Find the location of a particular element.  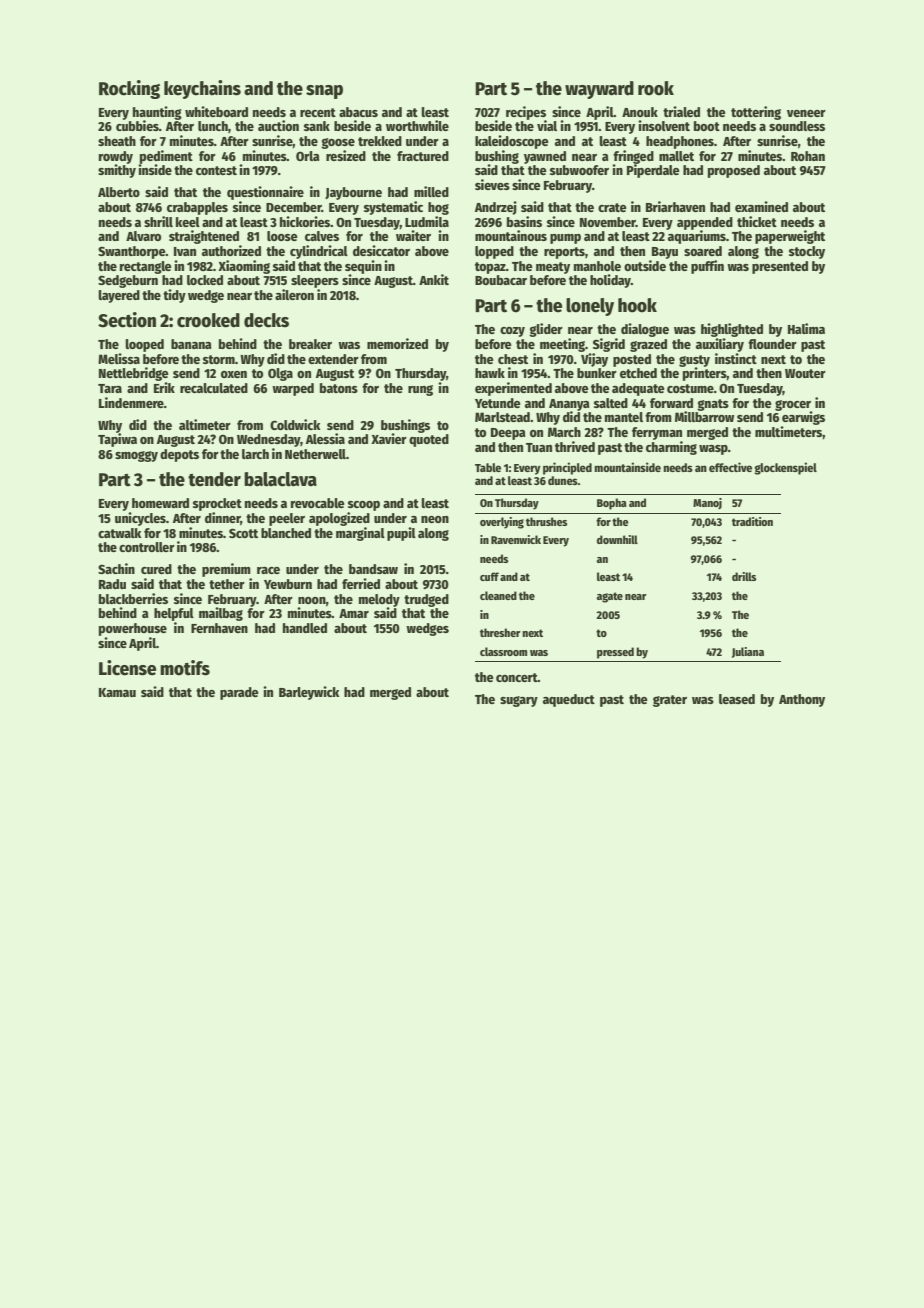

abacus is located at coordinates (358, 112).
